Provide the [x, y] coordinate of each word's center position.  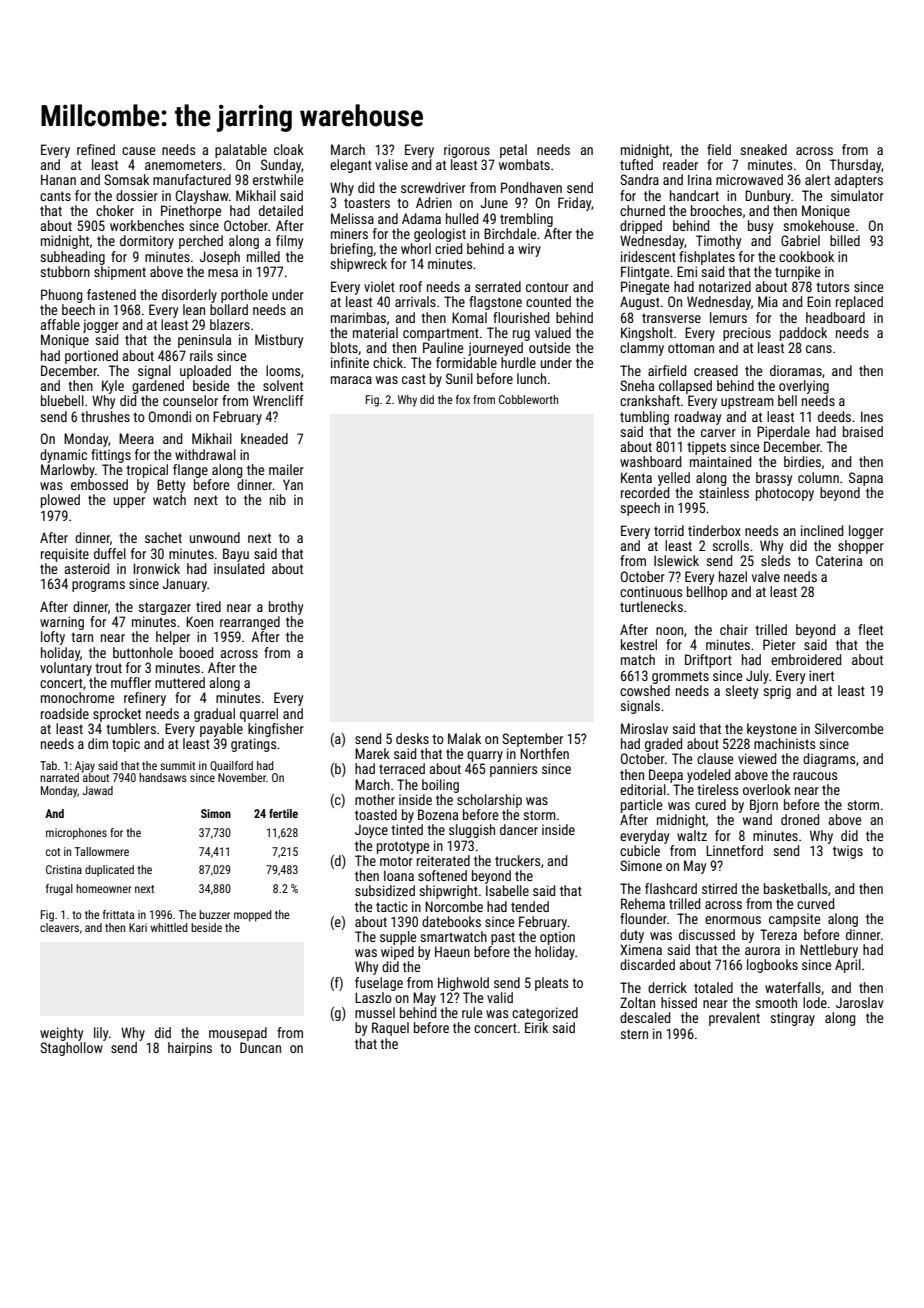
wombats [524, 164]
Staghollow [71, 1049]
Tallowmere [102, 851]
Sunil [459, 378]
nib [278, 499]
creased [716, 370]
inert [821, 675]
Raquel [390, 1029]
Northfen [544, 753]
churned [642, 210]
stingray [792, 1019]
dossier [137, 195]
